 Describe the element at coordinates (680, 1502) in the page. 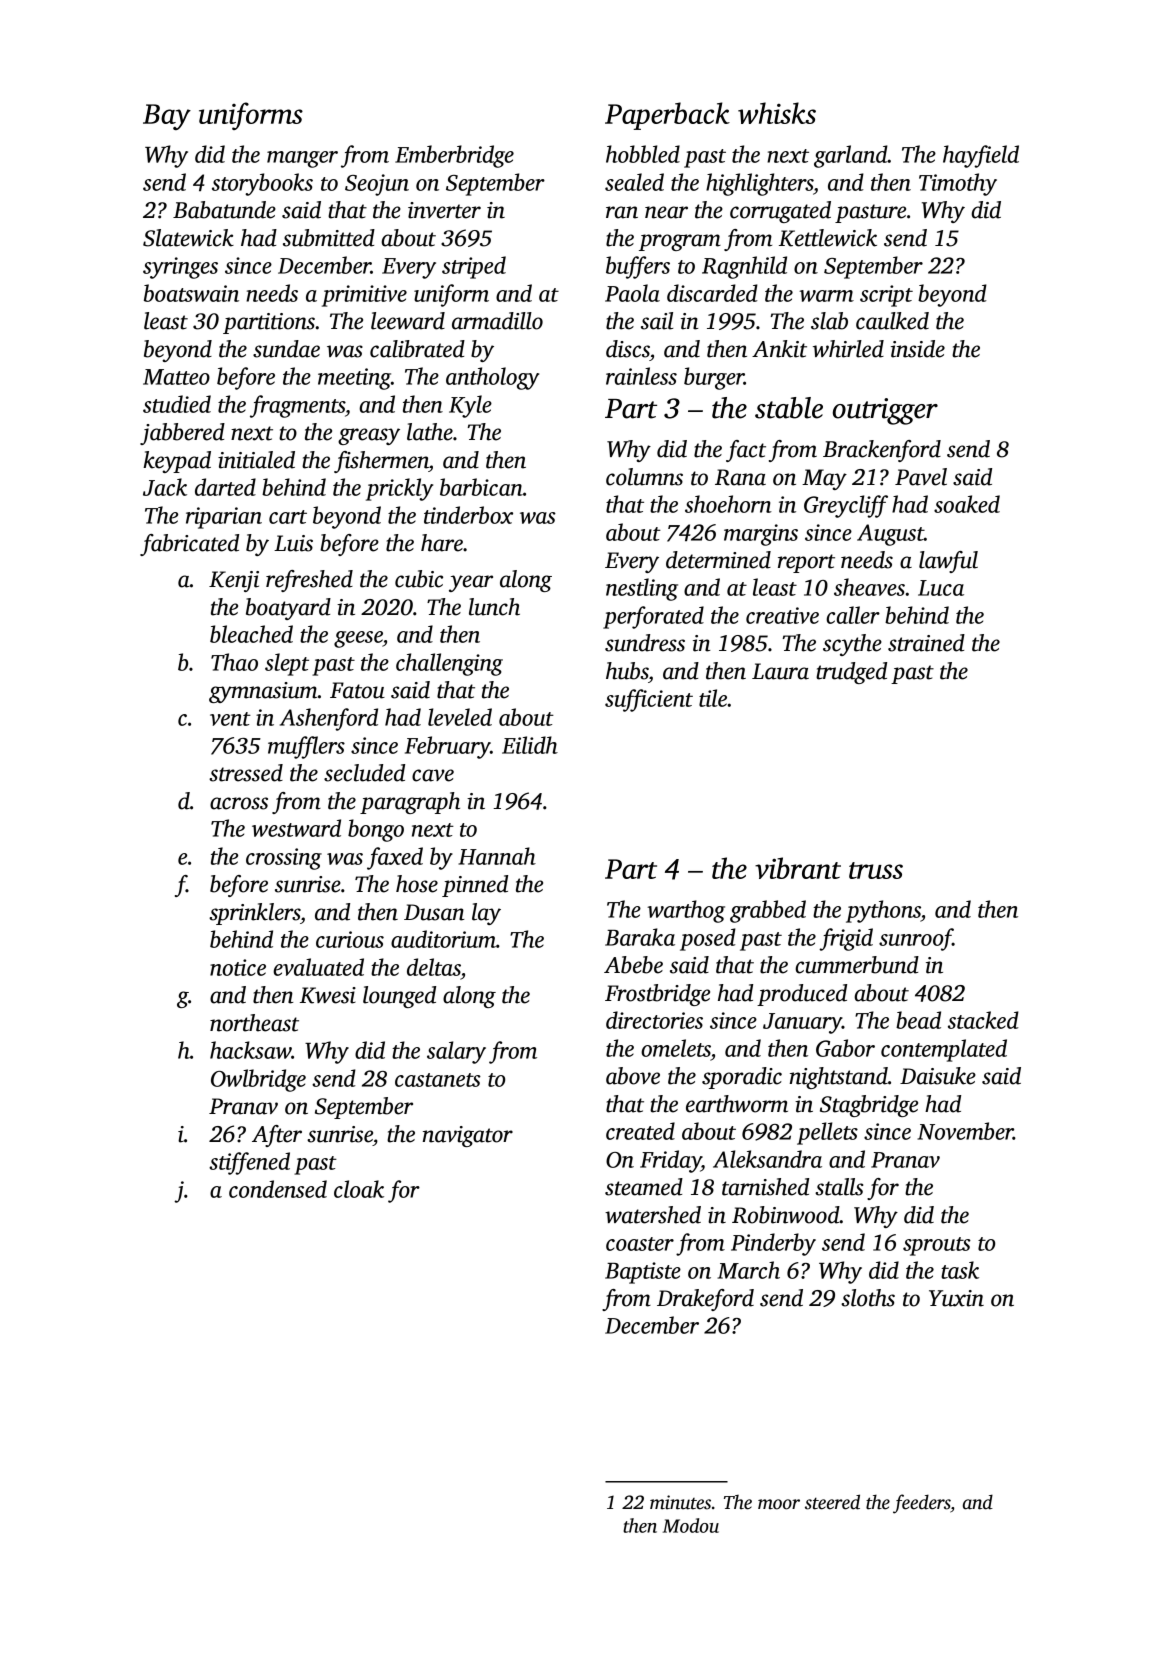

I see `minutes` at that location.
